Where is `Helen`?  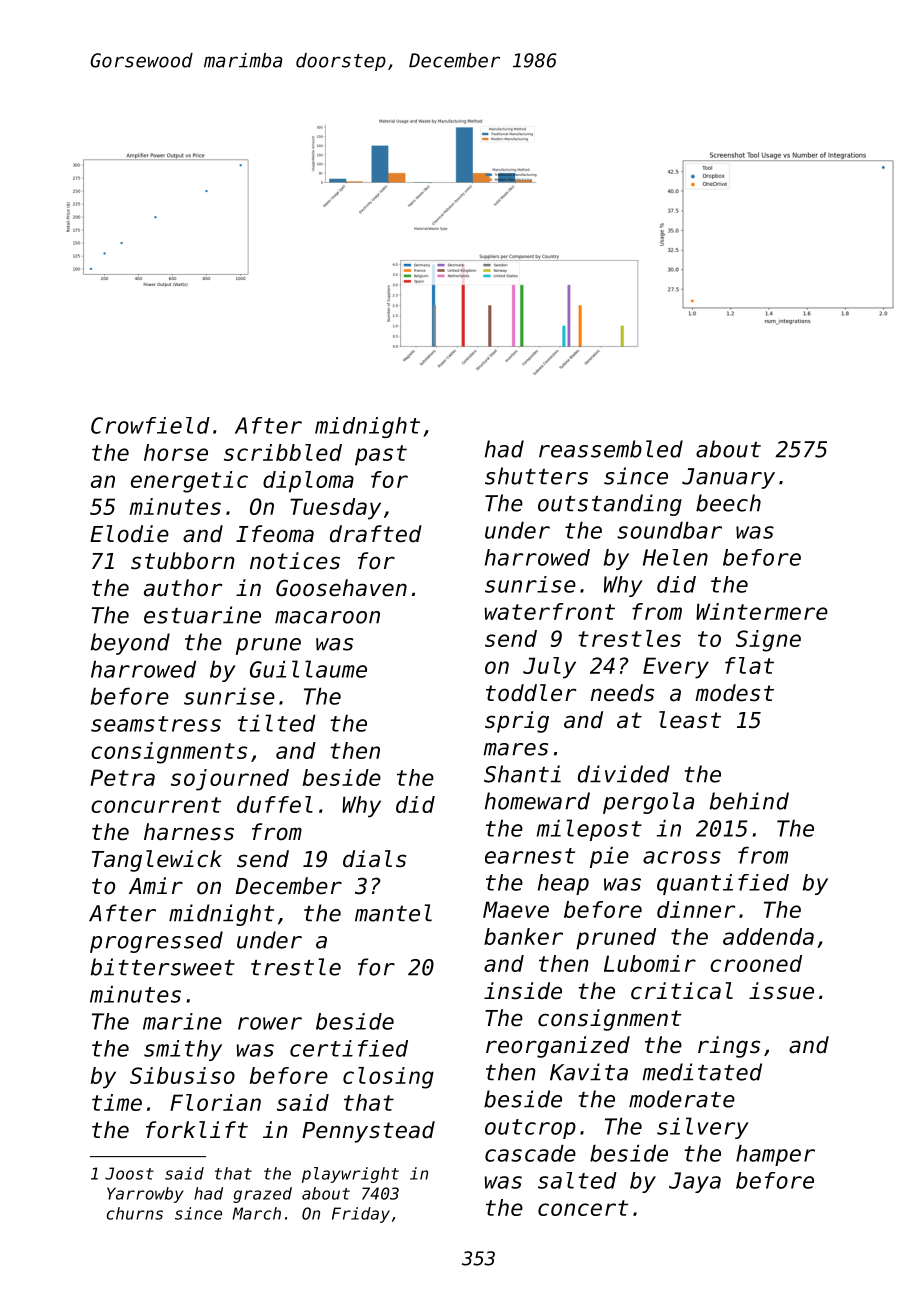
Helen is located at coordinates (675, 557).
